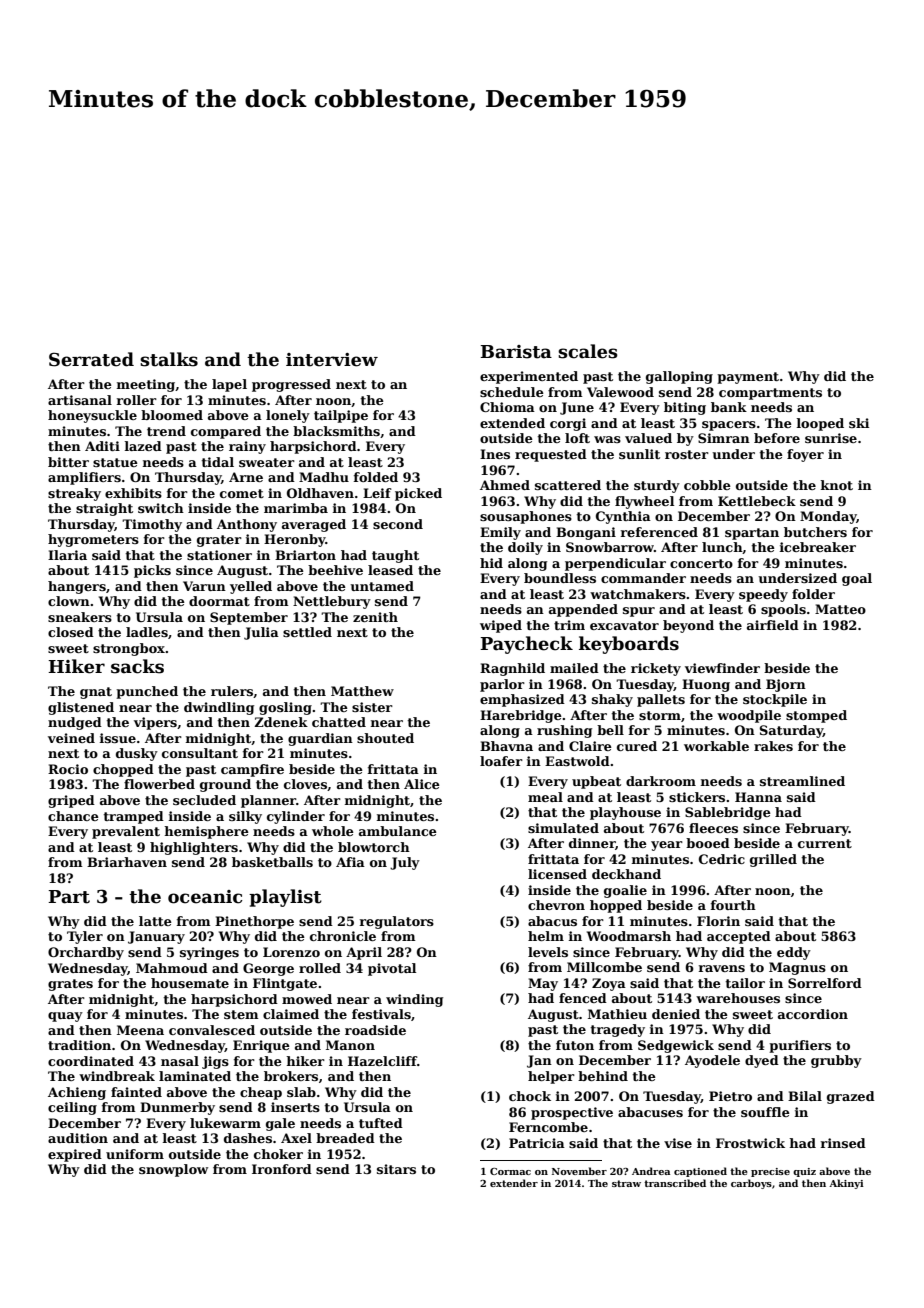 The width and height of the page is (924, 1308). Describe the element at coordinates (516, 352) in the page. I see `Barista` at that location.
